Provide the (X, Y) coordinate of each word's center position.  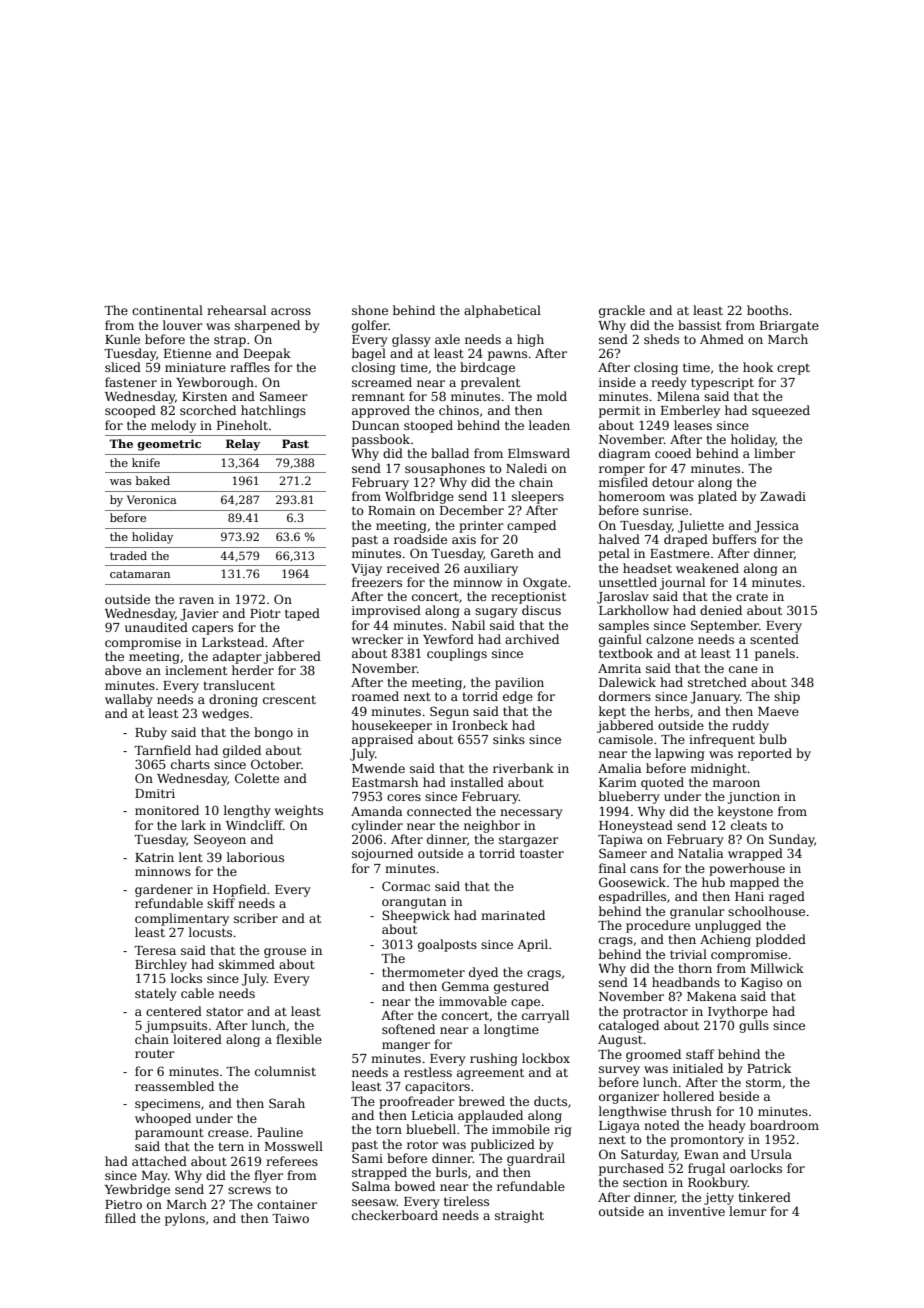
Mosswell (294, 1146)
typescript (722, 384)
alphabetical (502, 311)
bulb (773, 739)
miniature (195, 367)
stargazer (529, 841)
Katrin (154, 857)
